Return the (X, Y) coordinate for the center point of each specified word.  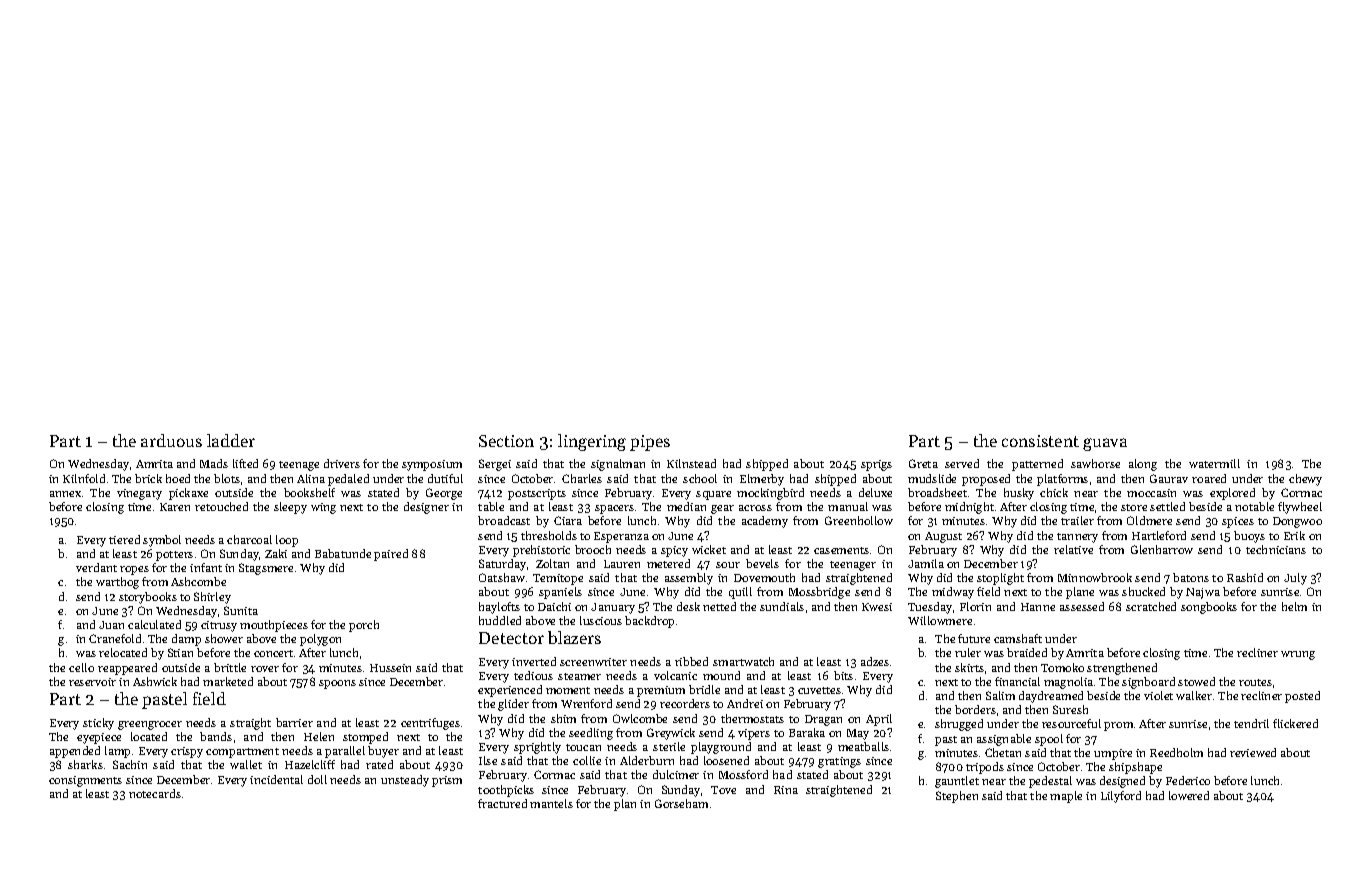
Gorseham (681, 803)
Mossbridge (819, 593)
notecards (155, 793)
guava (1105, 444)
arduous (171, 440)
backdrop (649, 622)
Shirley (212, 598)
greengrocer (150, 725)
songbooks (1209, 608)
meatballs (863, 746)
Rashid (1245, 577)
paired (391, 555)
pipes (650, 443)
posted (1302, 697)
